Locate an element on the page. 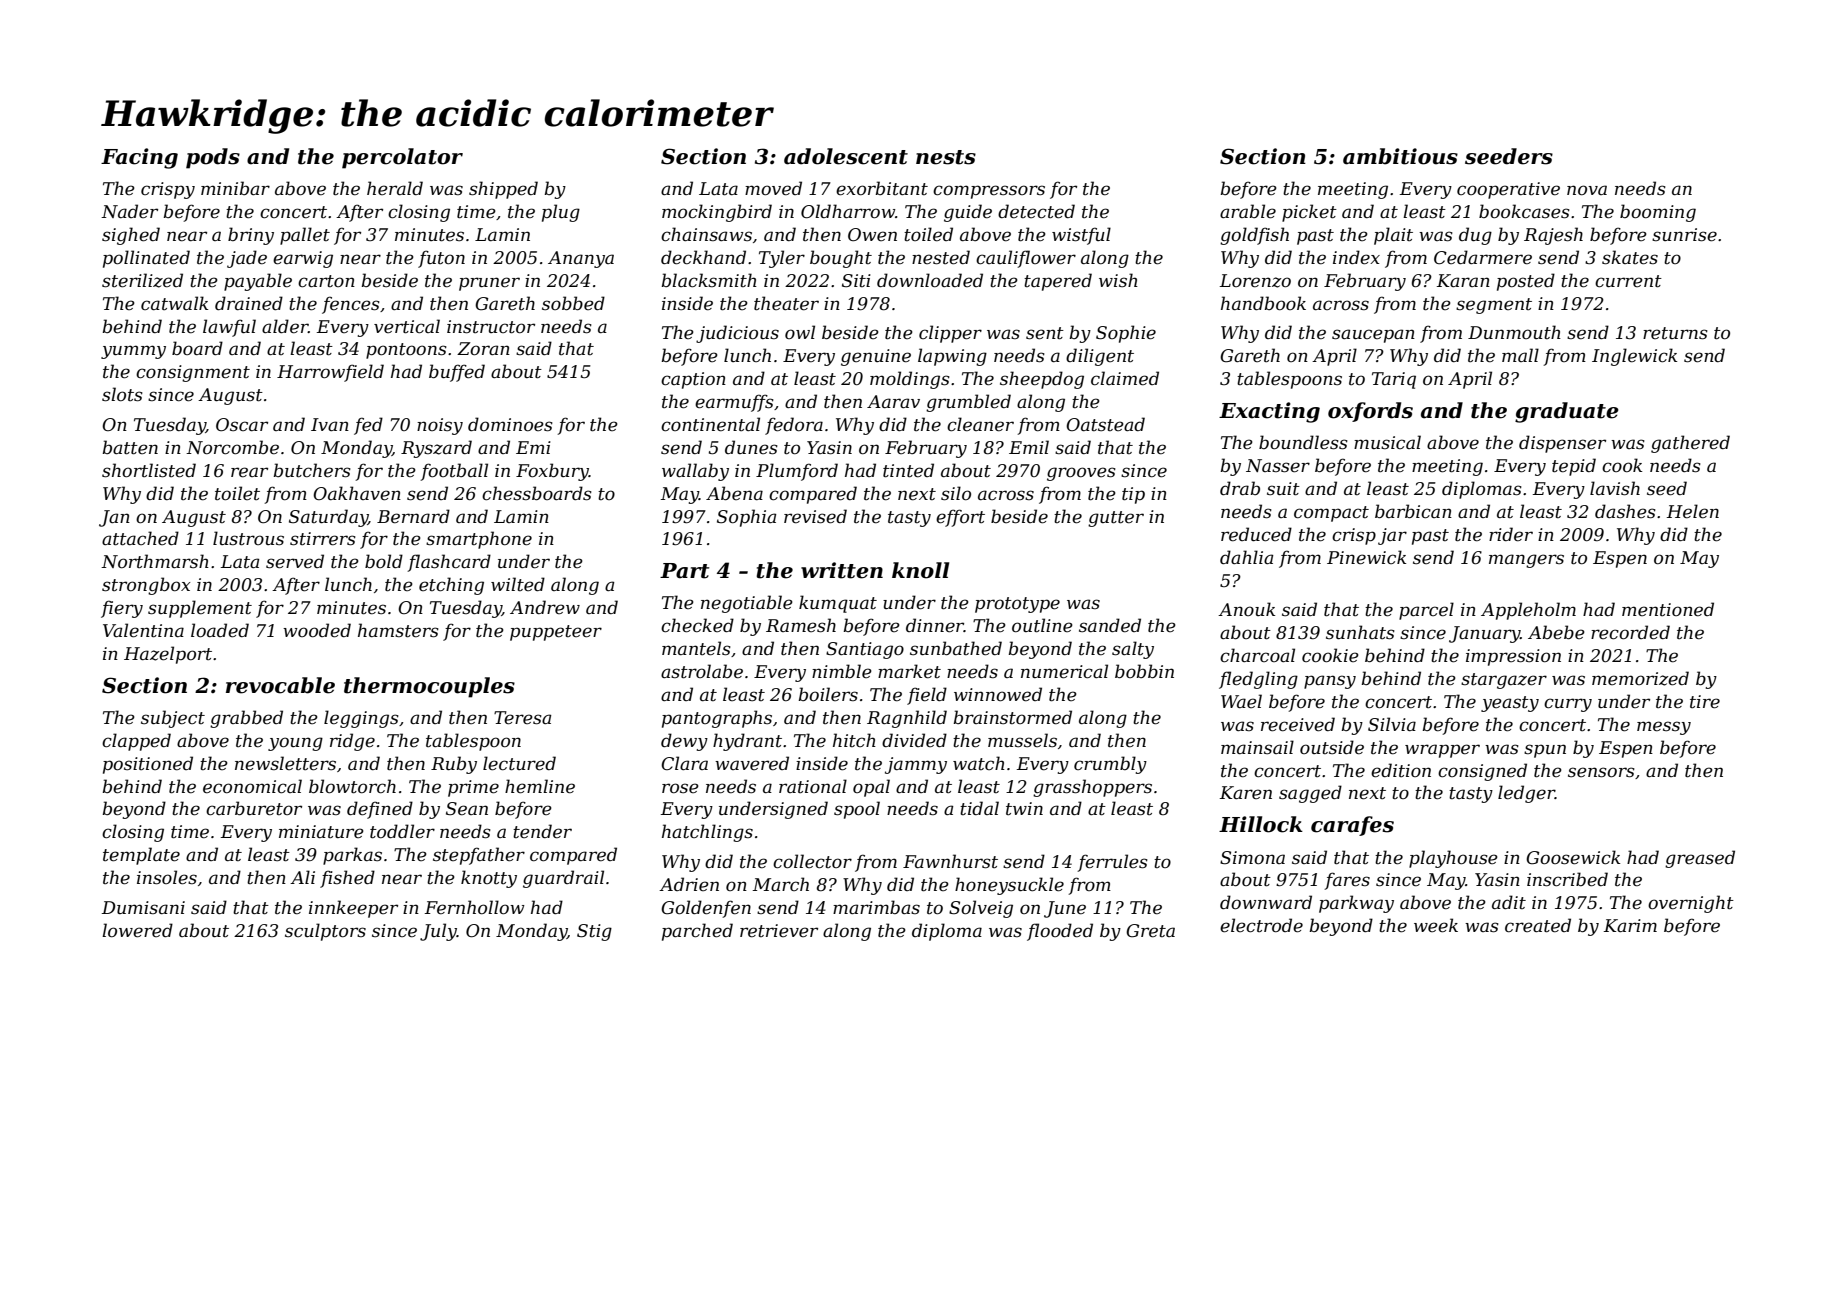 The height and width of the image is (1300, 1839). grooves is located at coordinates (1081, 474).
